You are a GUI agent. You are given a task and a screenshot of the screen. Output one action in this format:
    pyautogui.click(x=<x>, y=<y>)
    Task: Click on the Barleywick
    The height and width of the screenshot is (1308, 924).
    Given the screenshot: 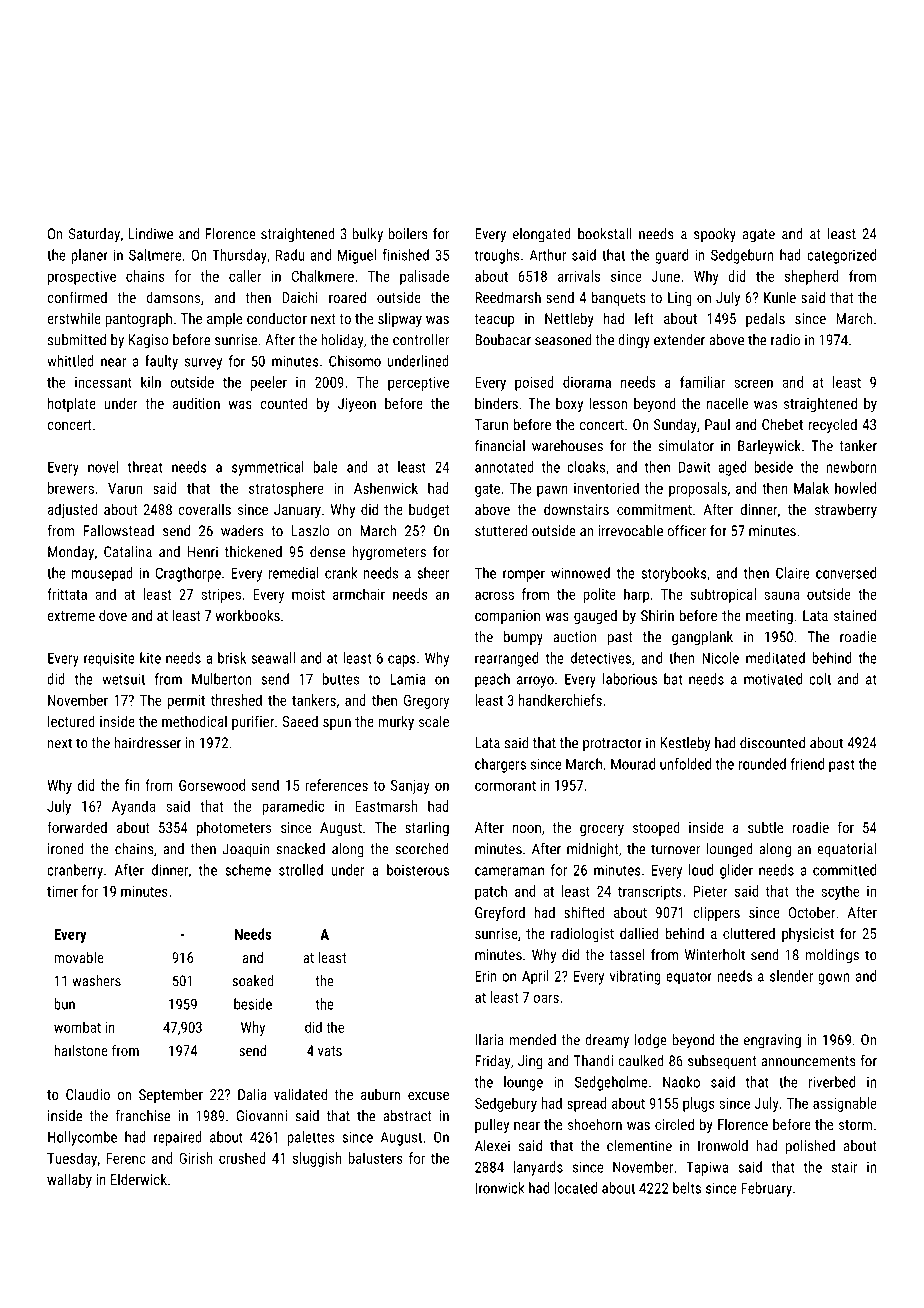 What is the action you would take?
    pyautogui.click(x=769, y=447)
